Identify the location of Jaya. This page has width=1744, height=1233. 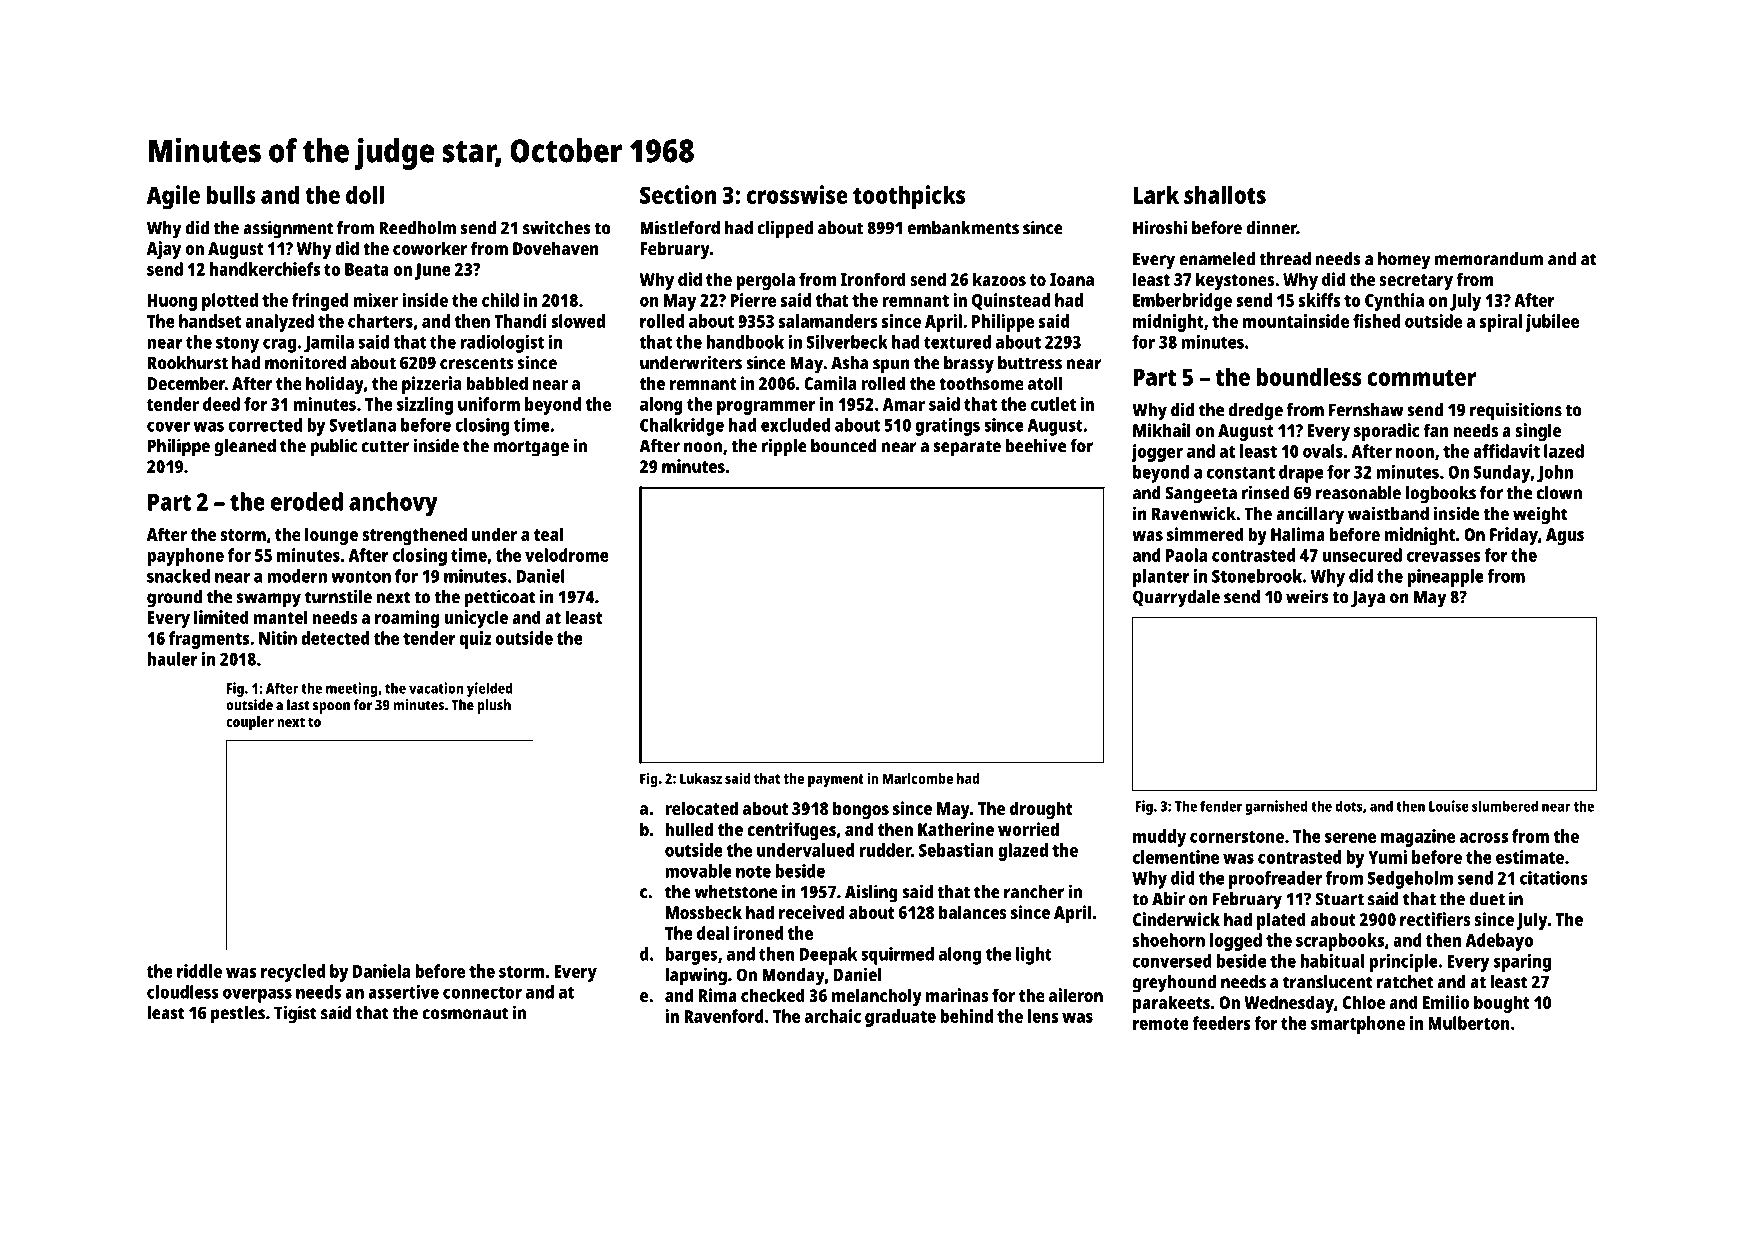
(1368, 599).
